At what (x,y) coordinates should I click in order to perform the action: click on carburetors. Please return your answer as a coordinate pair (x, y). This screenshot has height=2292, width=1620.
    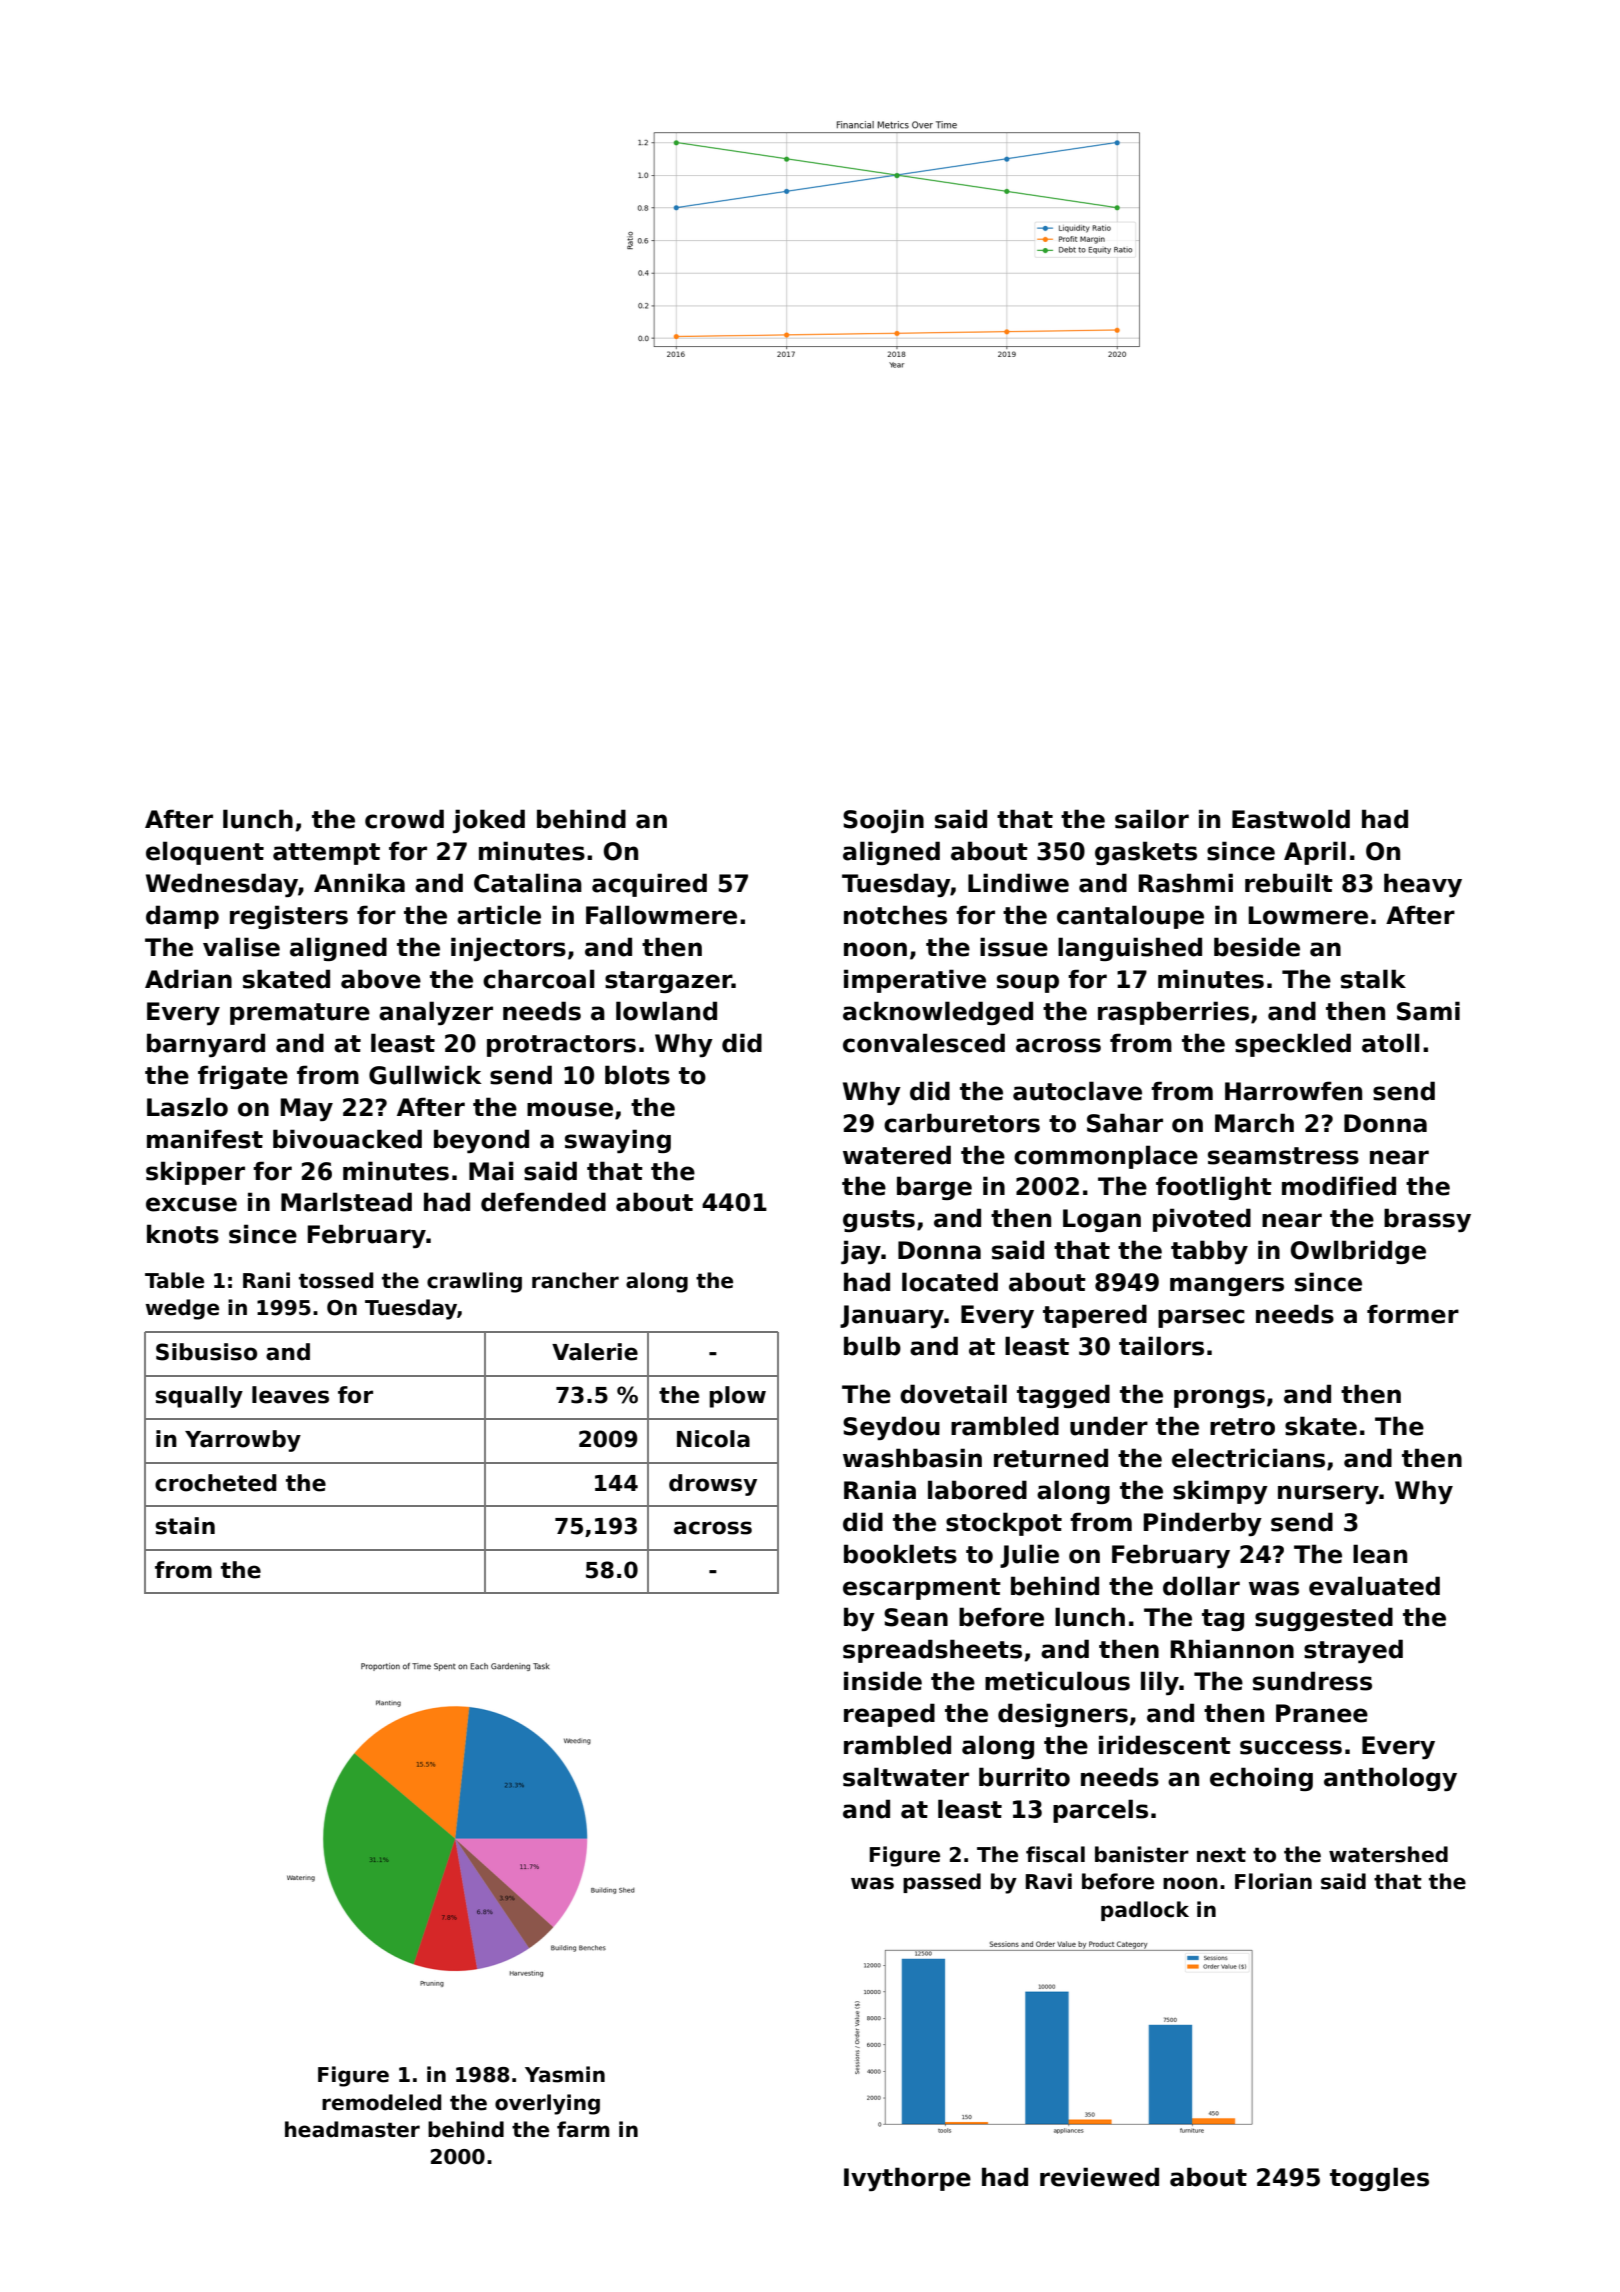
    Looking at the image, I should click on (962, 1123).
